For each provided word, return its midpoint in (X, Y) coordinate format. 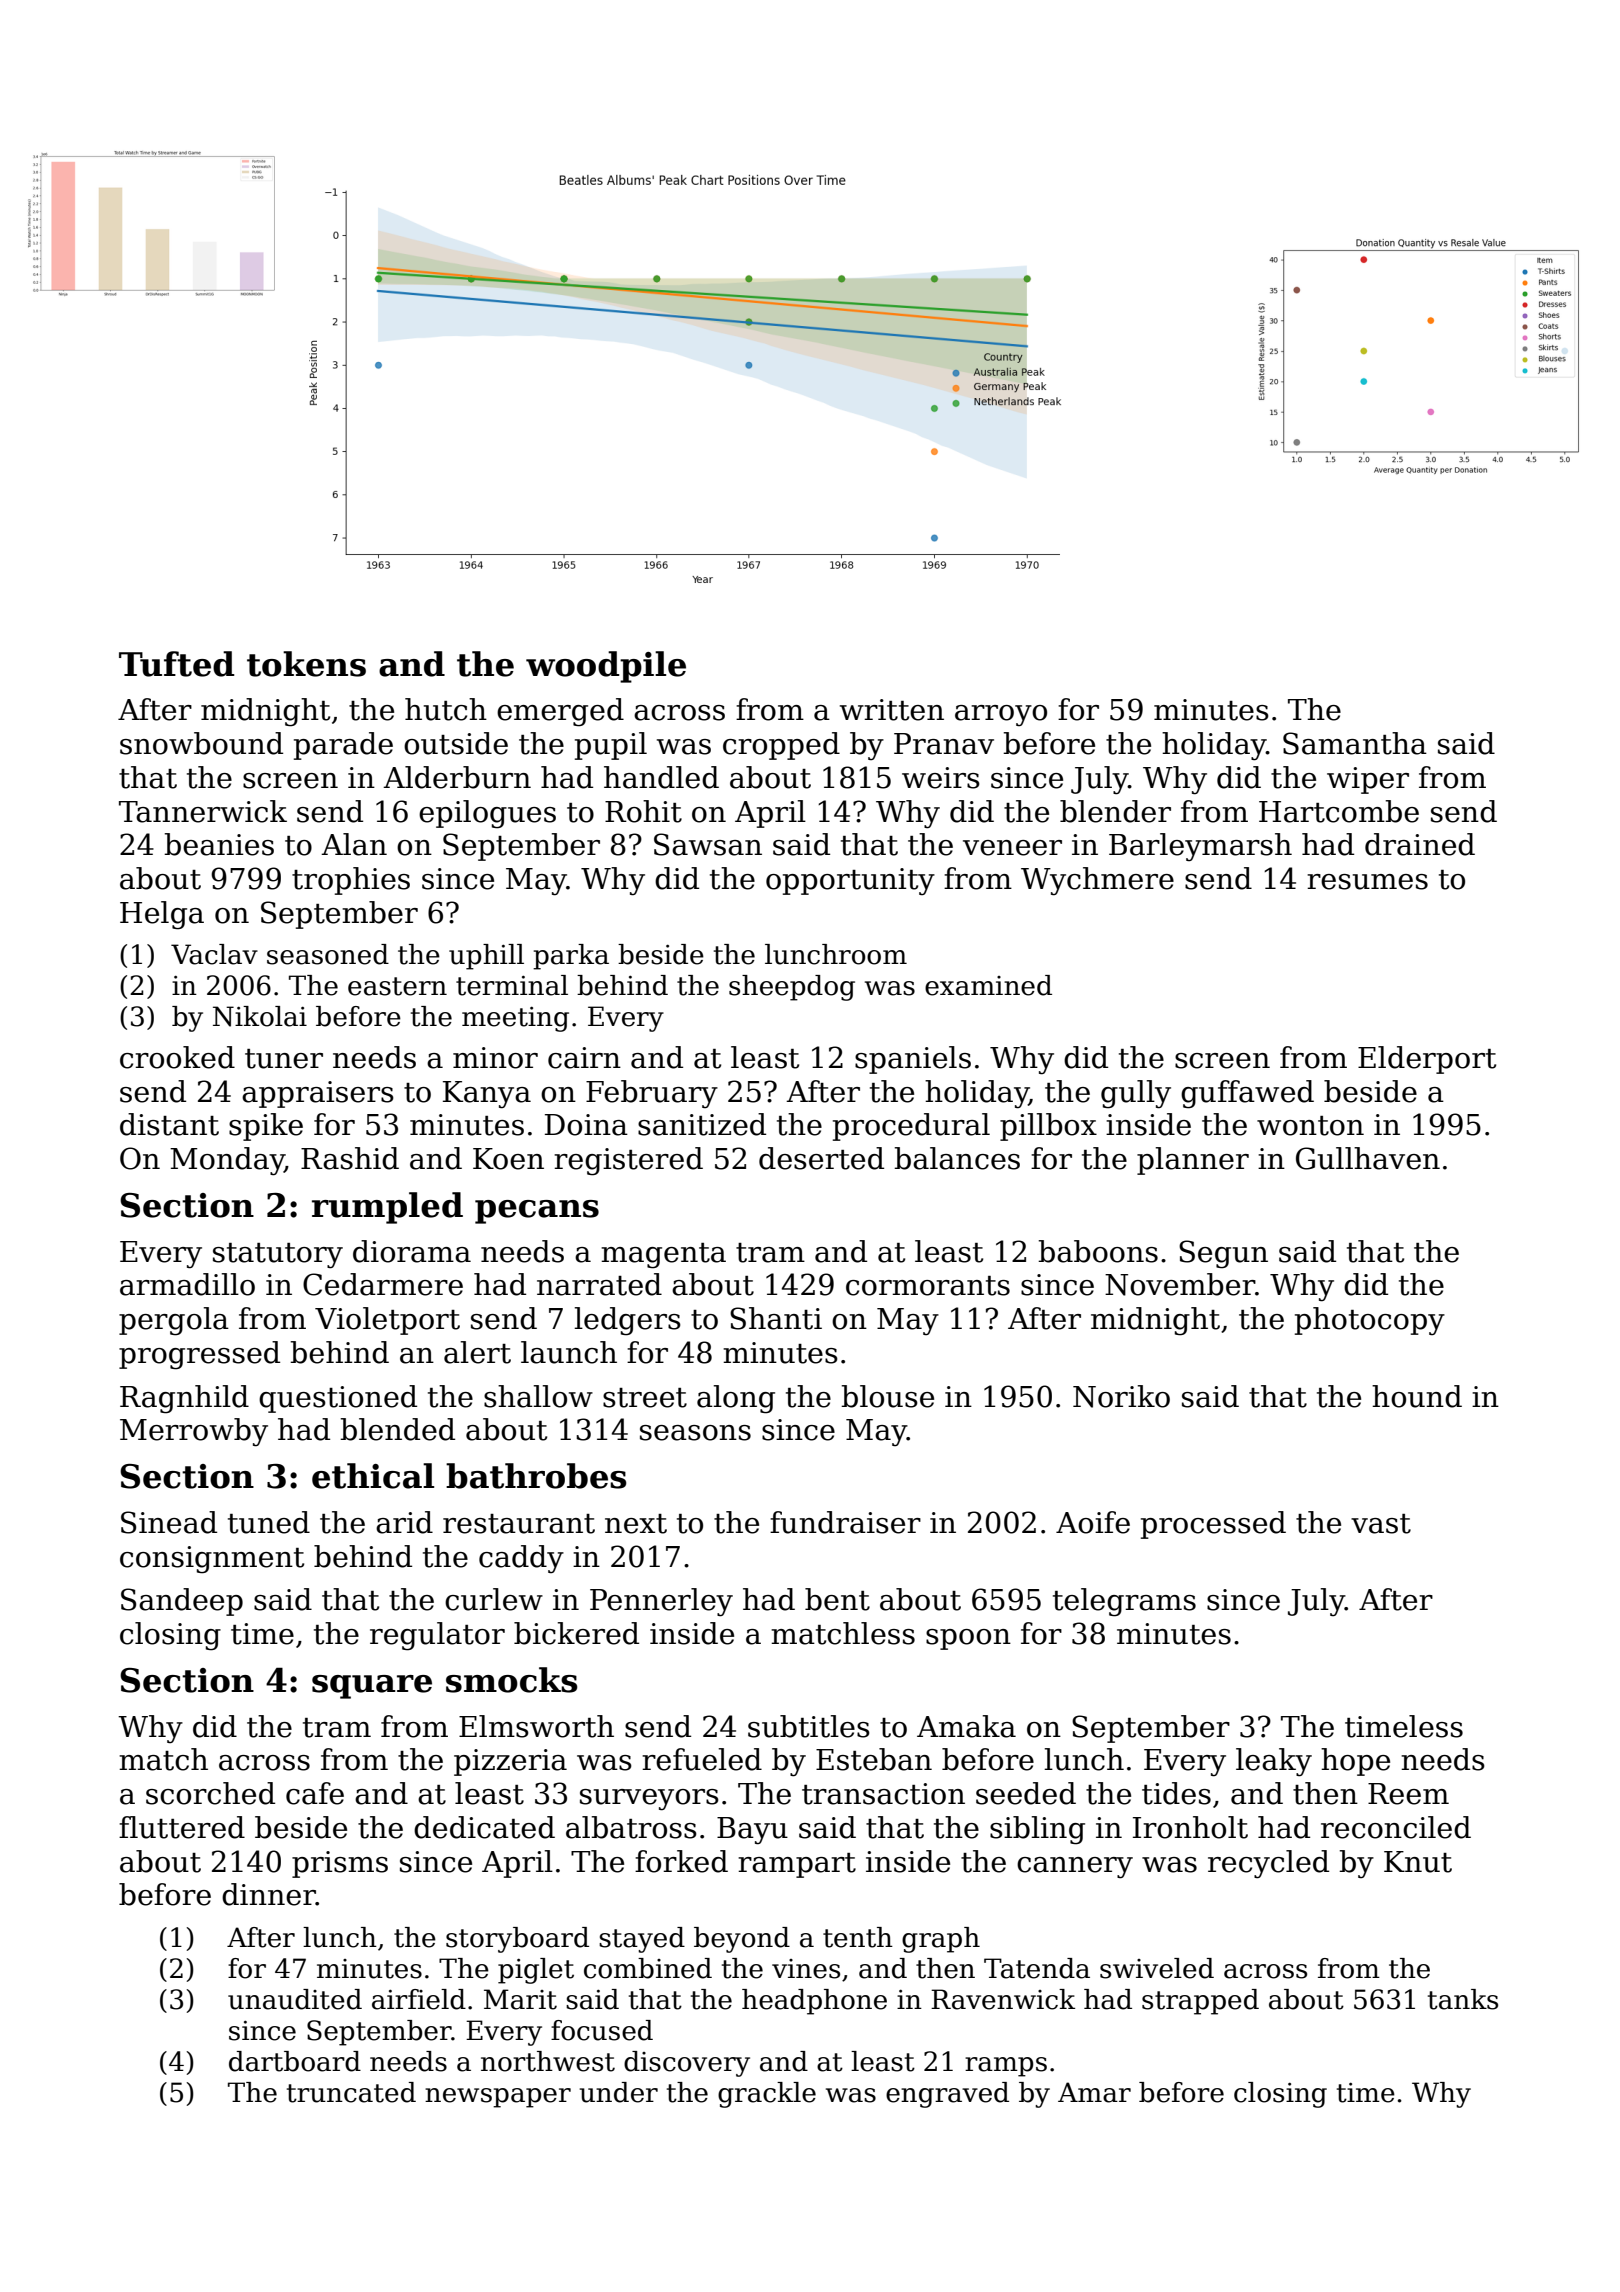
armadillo (187, 1284)
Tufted (176, 664)
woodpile (606, 667)
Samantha (1355, 743)
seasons (695, 1433)
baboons (1098, 1251)
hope (1355, 1762)
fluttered (182, 1827)
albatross (631, 1827)
